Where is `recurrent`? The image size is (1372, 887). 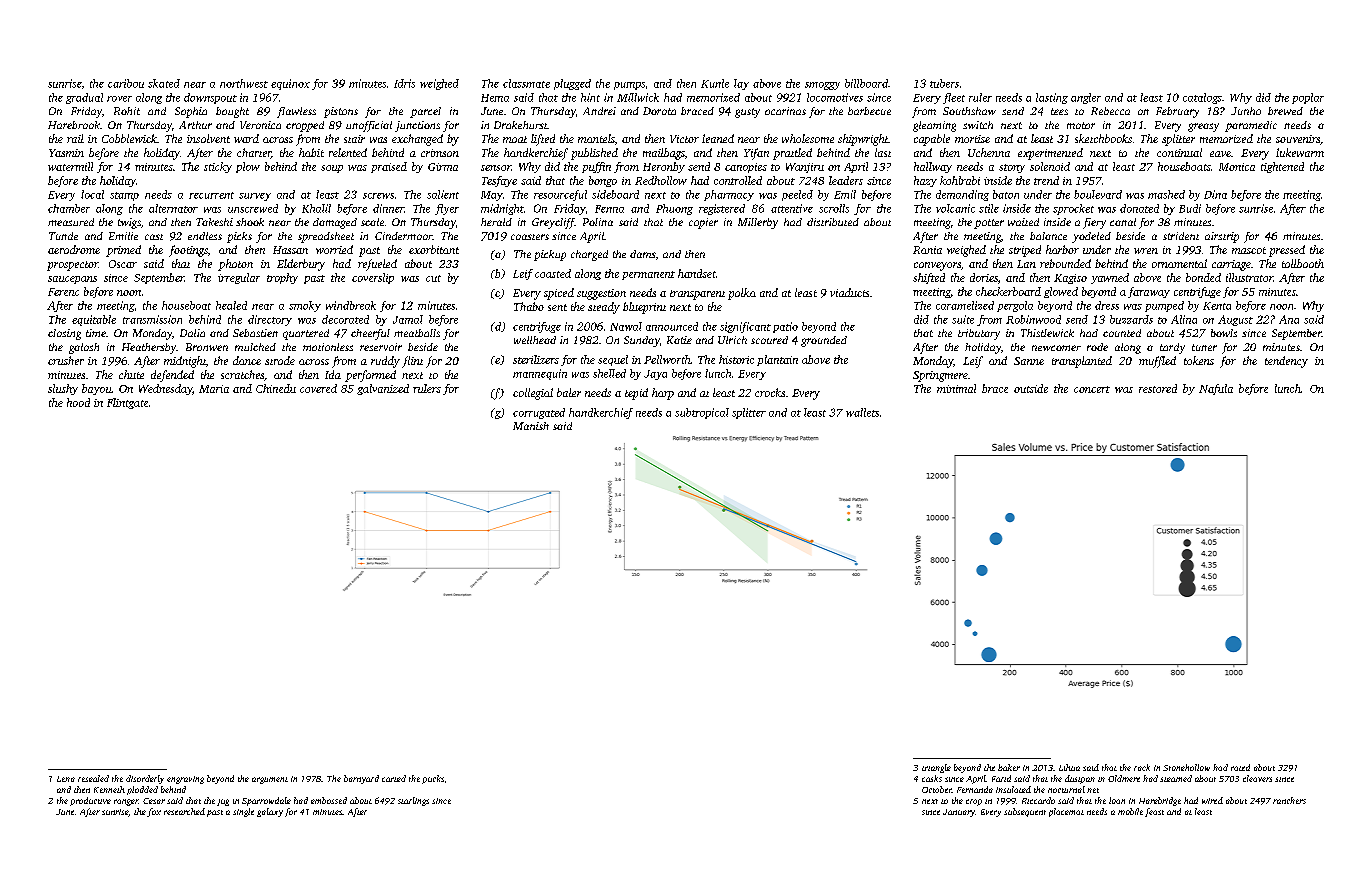
recurrent is located at coordinates (211, 195).
